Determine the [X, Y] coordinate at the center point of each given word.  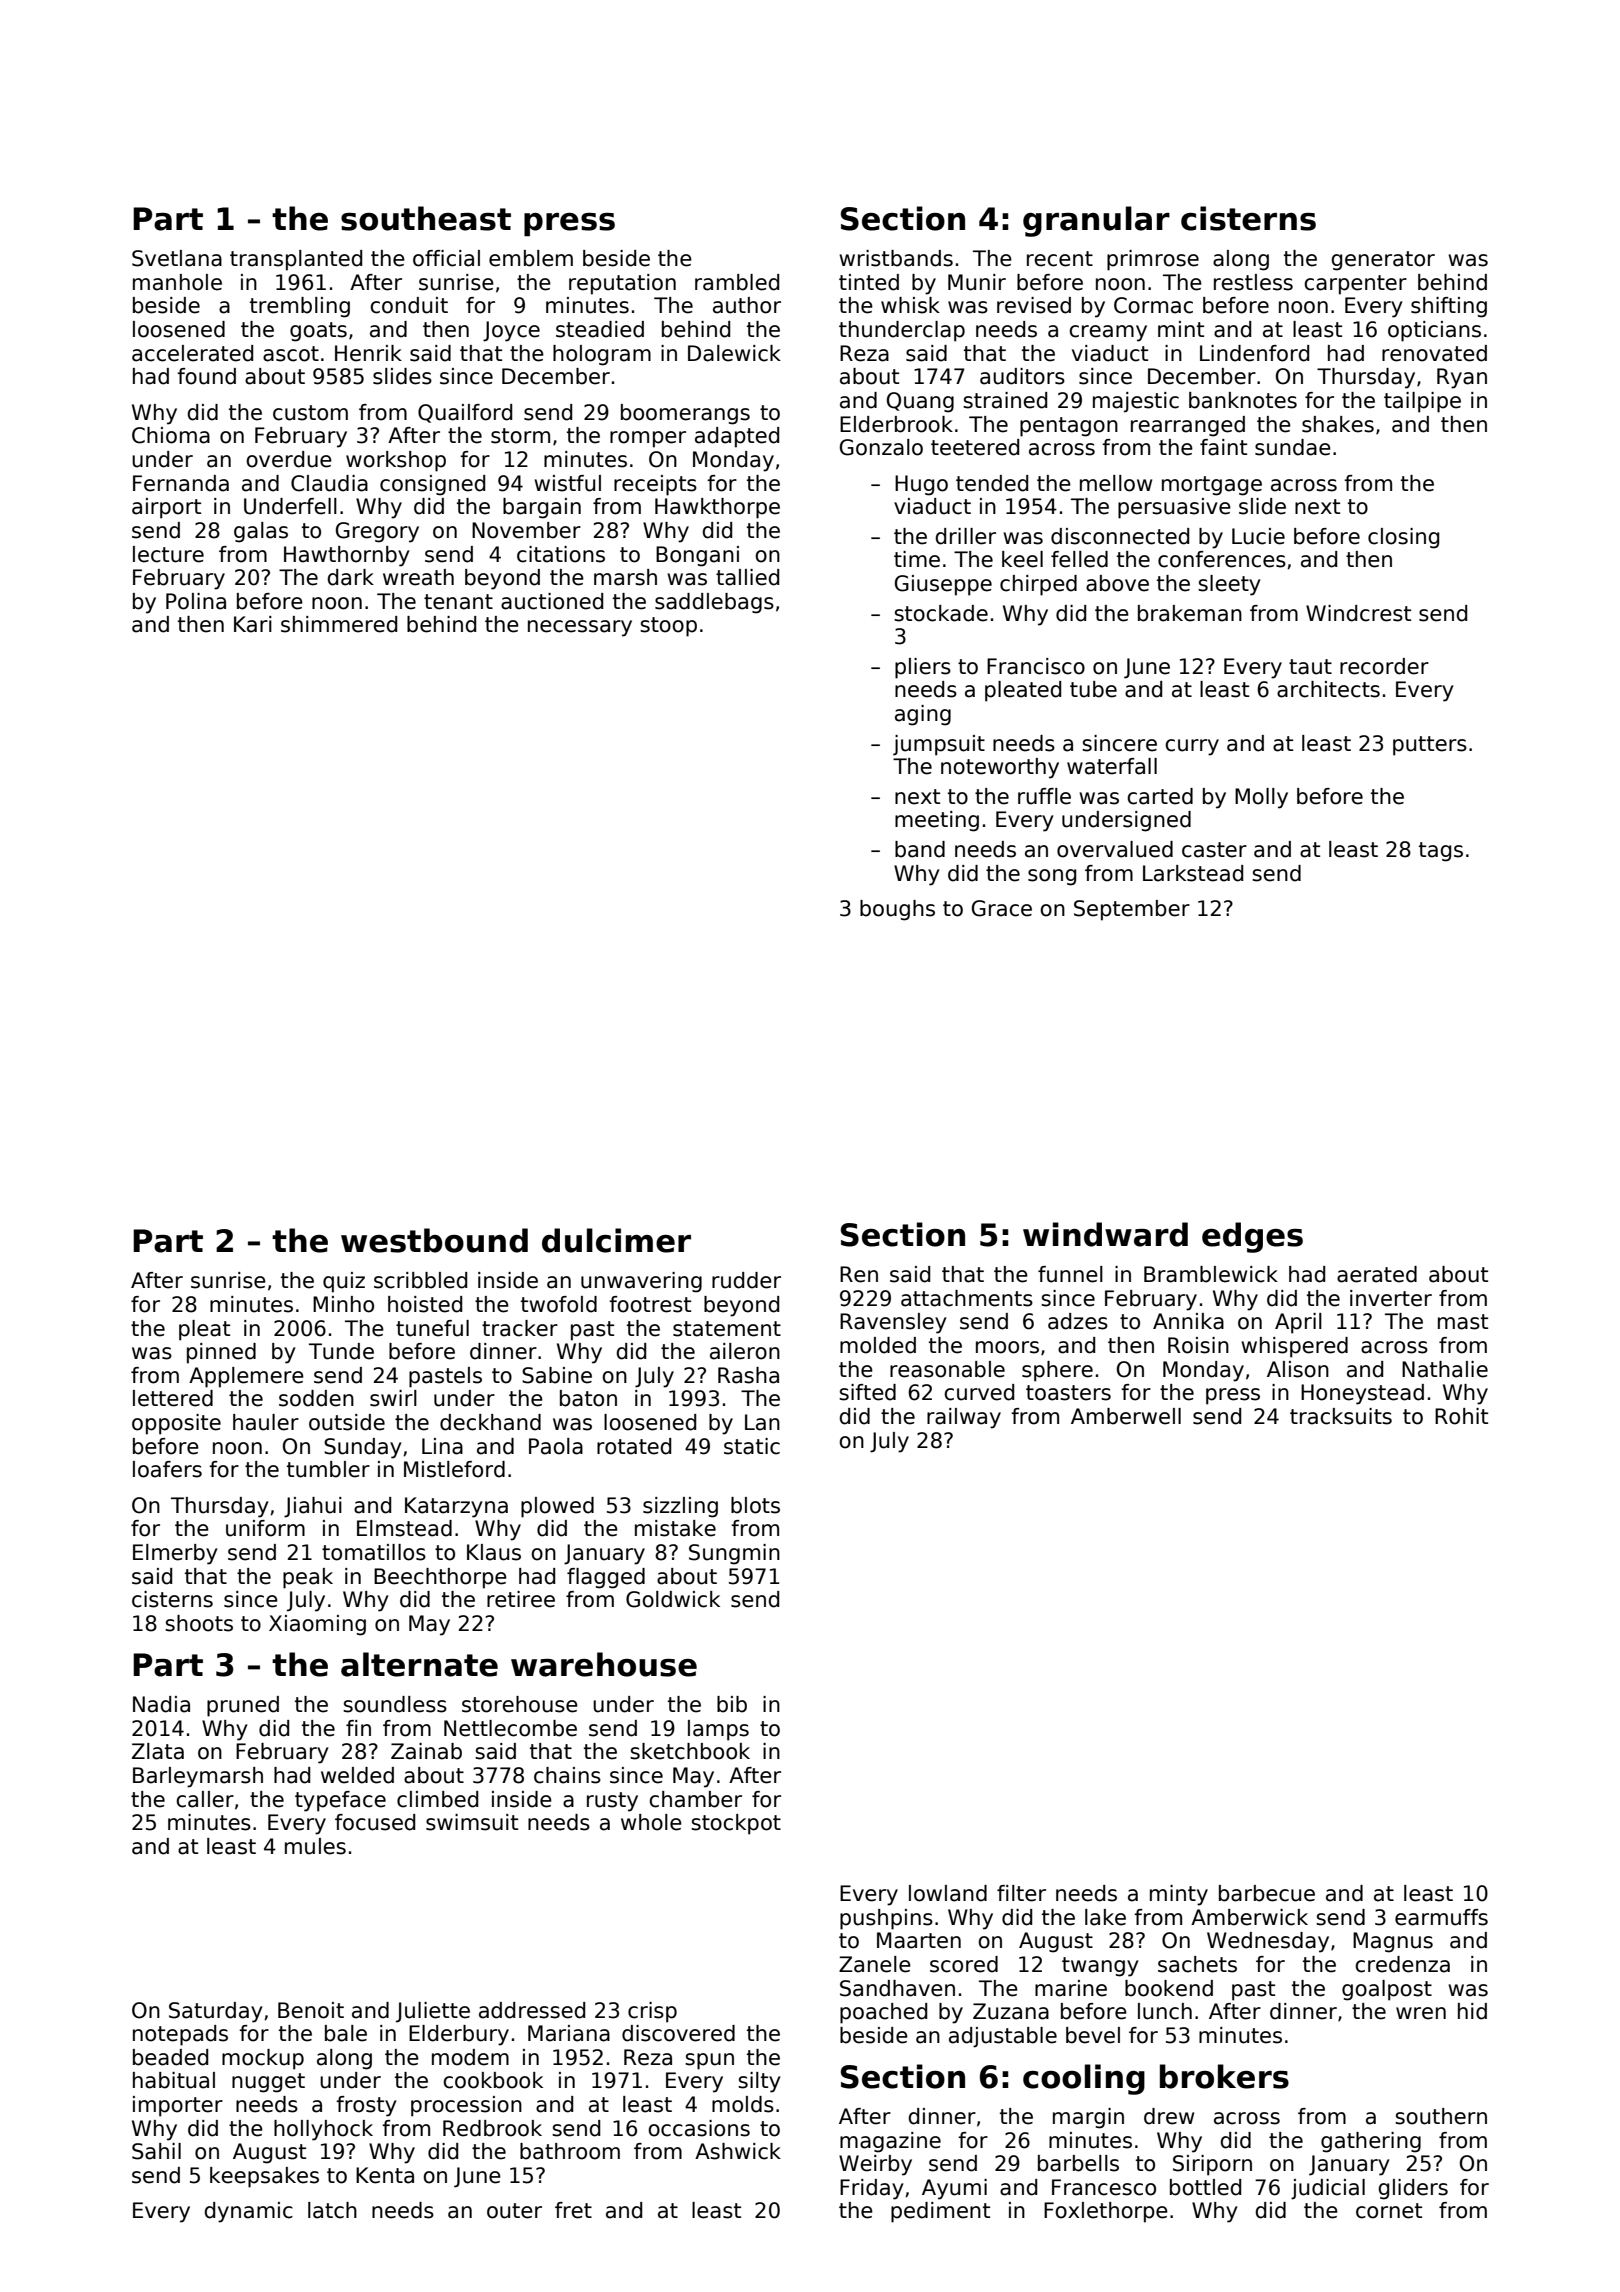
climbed [437, 1799]
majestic [1136, 402]
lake [1105, 1917]
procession [466, 2106]
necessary [580, 628]
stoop [668, 627]
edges [1252, 1237]
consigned [432, 485]
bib [732, 1704]
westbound [434, 1240]
